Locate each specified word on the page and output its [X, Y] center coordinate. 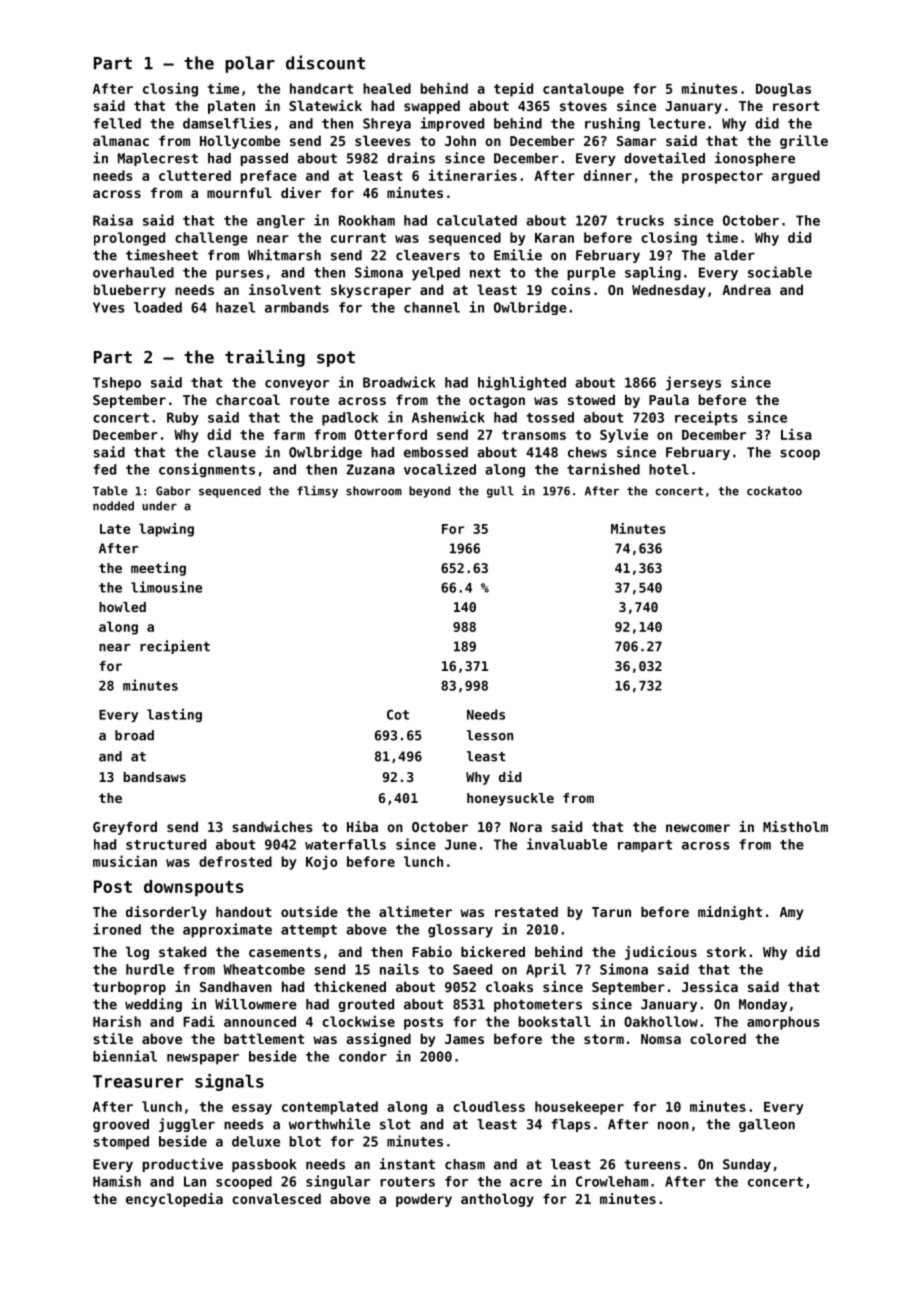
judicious [661, 953]
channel [432, 307]
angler [281, 221]
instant [407, 1164]
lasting [174, 715]
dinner [608, 175]
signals [229, 1082]
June [461, 844]
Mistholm [795, 826]
